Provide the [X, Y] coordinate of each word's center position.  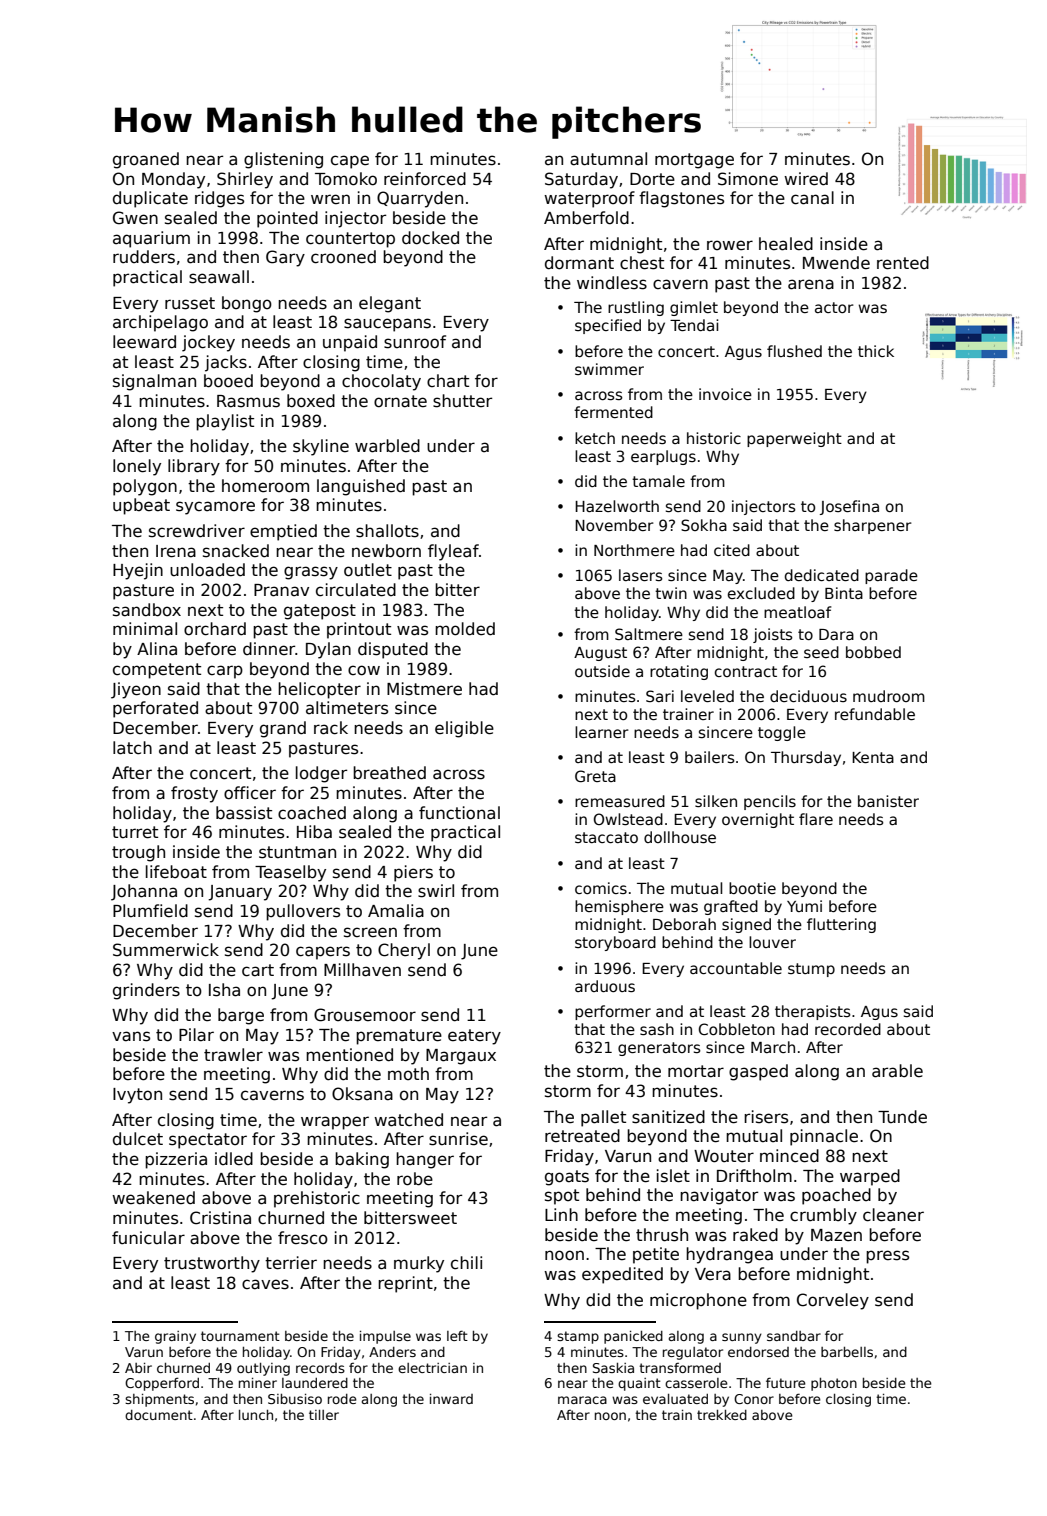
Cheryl [404, 951]
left [457, 1335]
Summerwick [166, 950]
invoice [725, 394]
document [159, 1415]
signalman [154, 382]
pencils [770, 802]
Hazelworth [617, 506]
